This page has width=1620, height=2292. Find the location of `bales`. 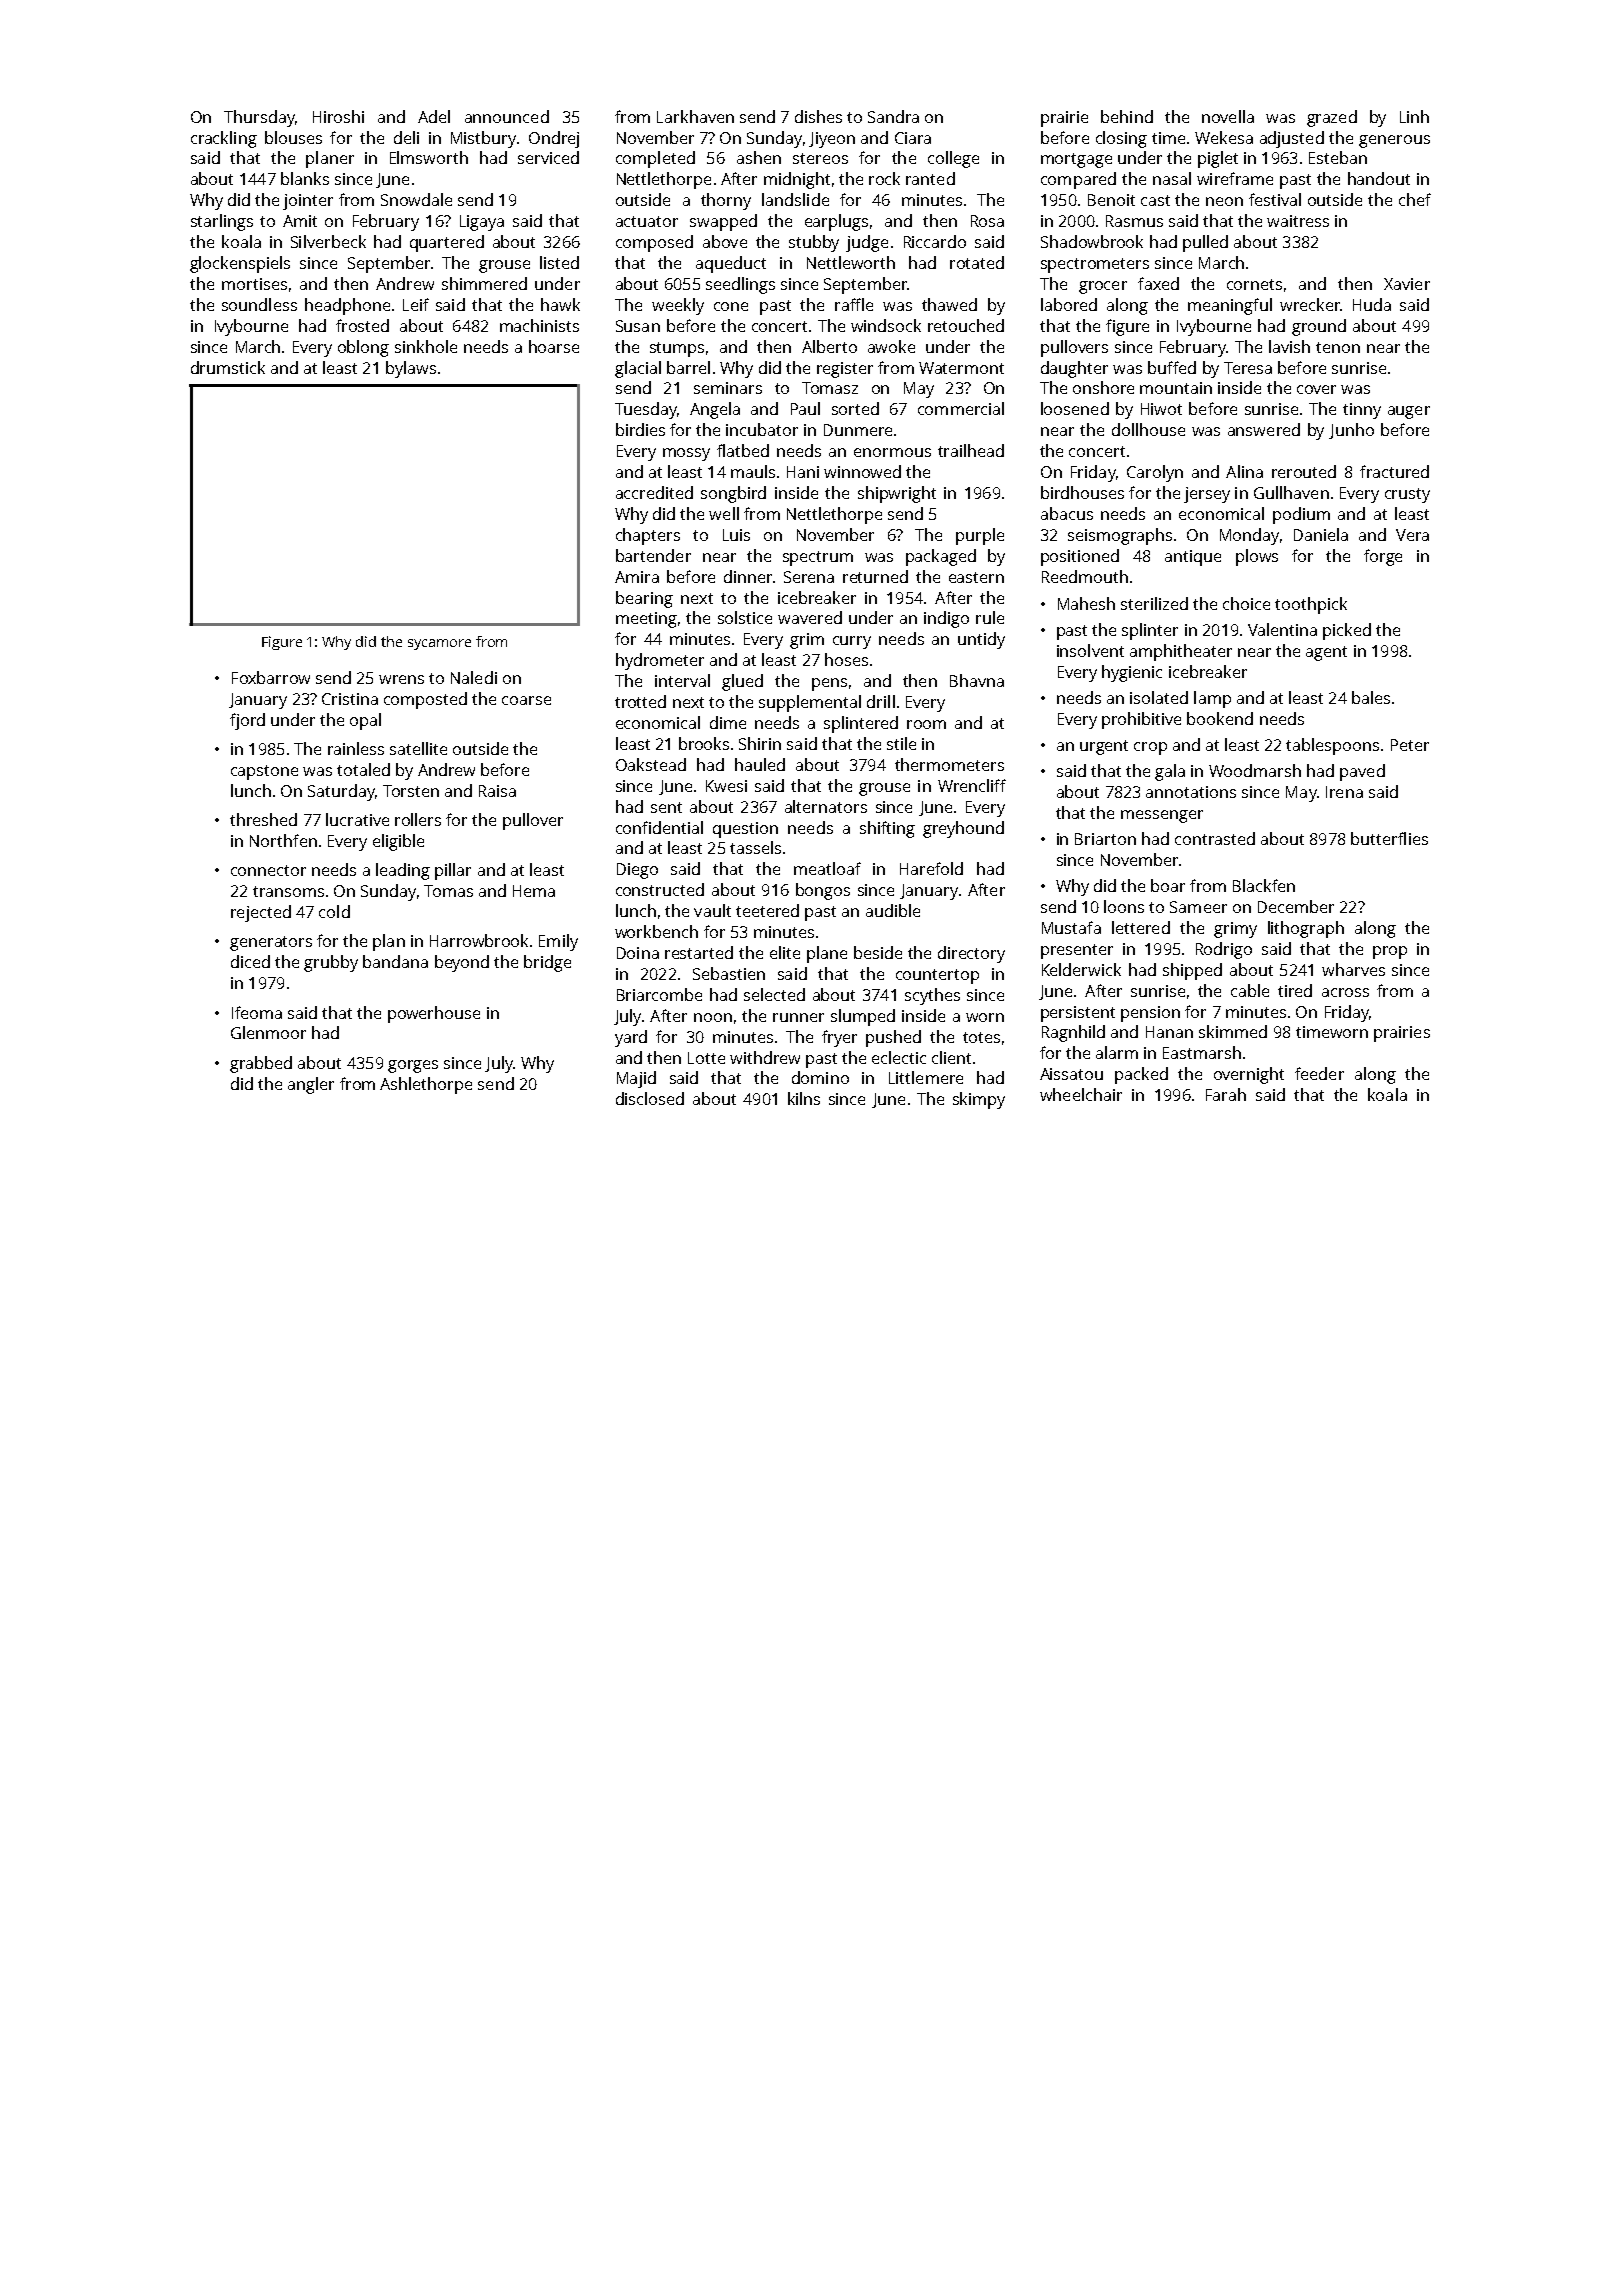

bales is located at coordinates (1371, 697).
